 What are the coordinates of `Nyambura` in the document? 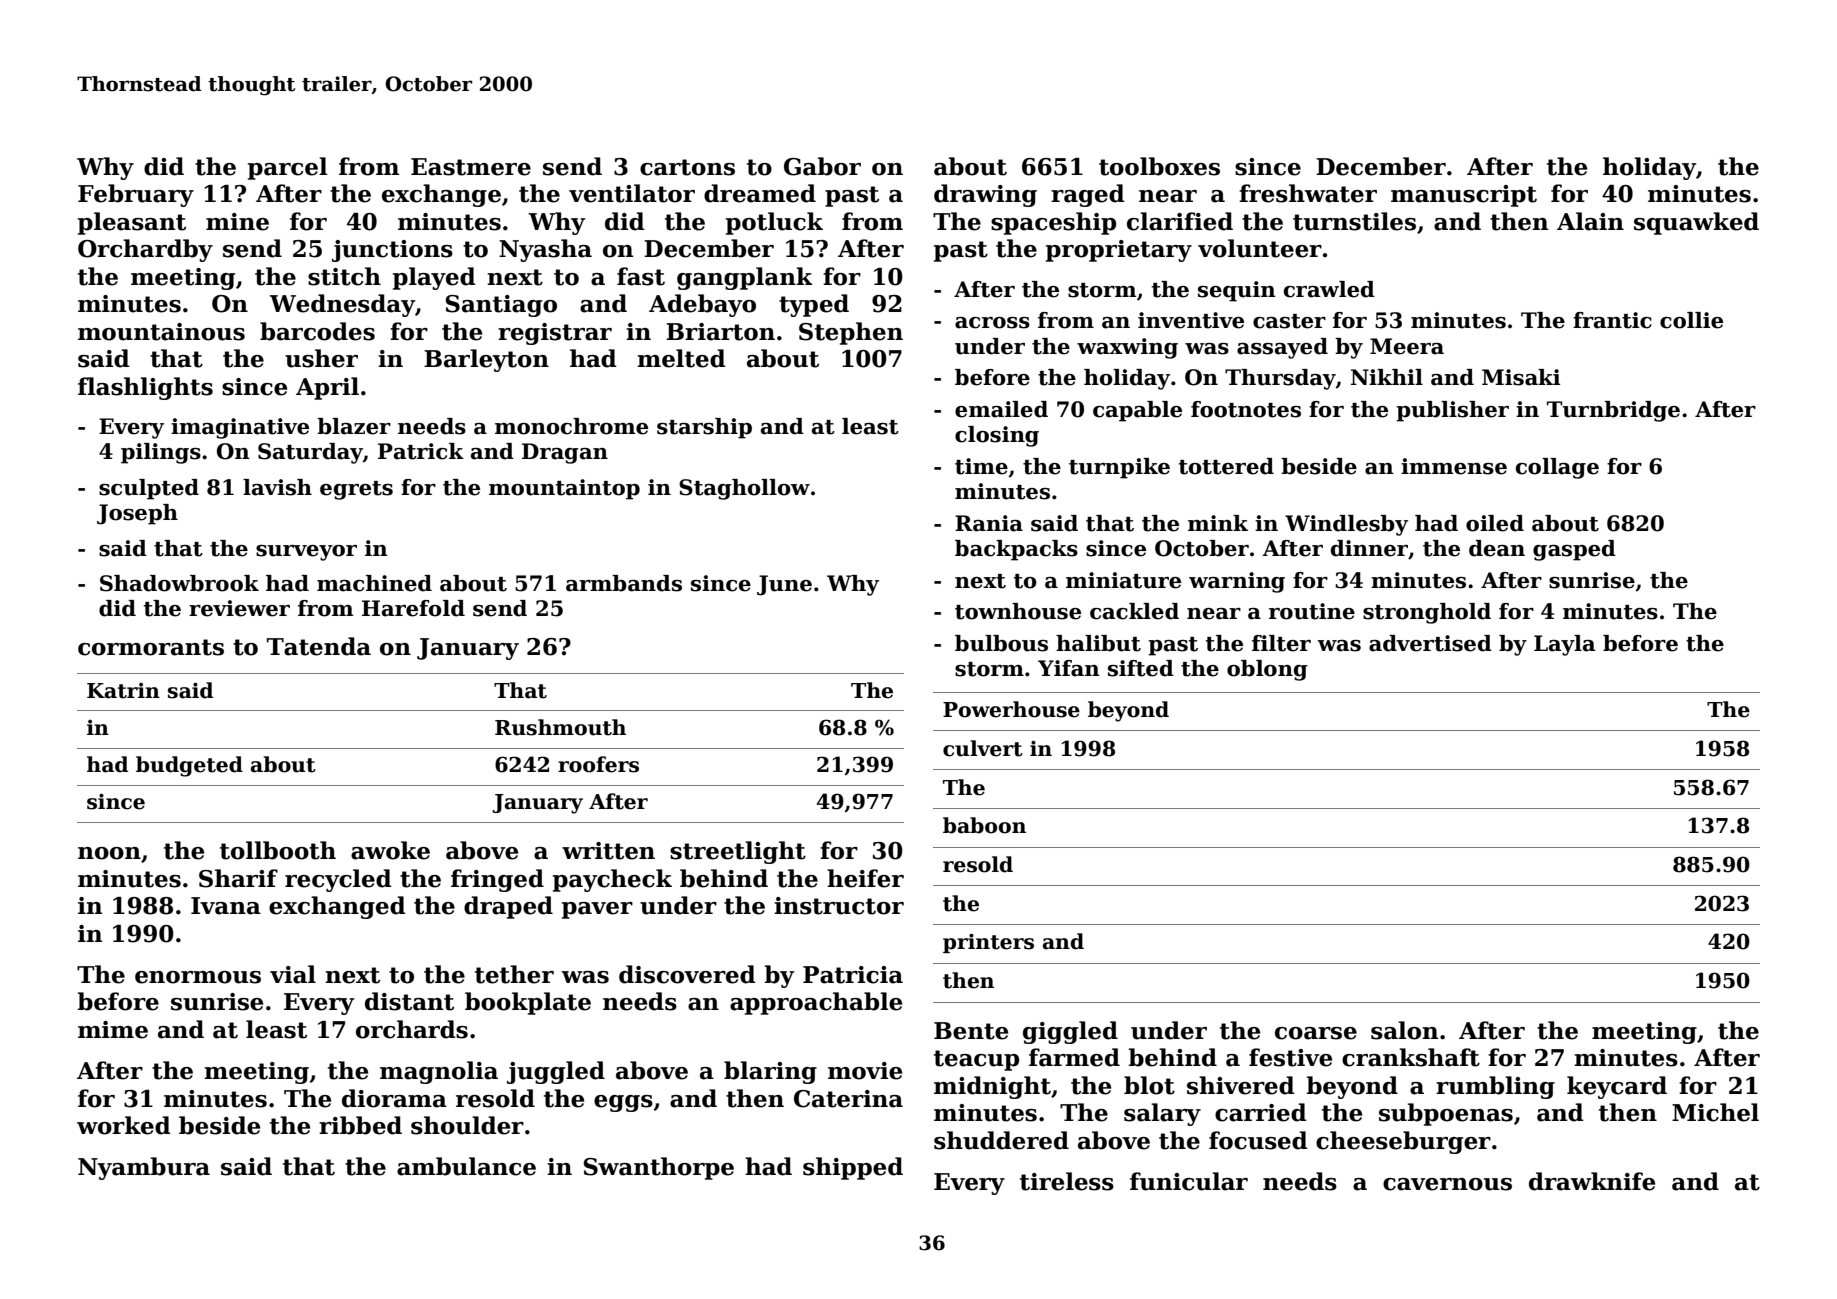 It's located at (144, 1168).
